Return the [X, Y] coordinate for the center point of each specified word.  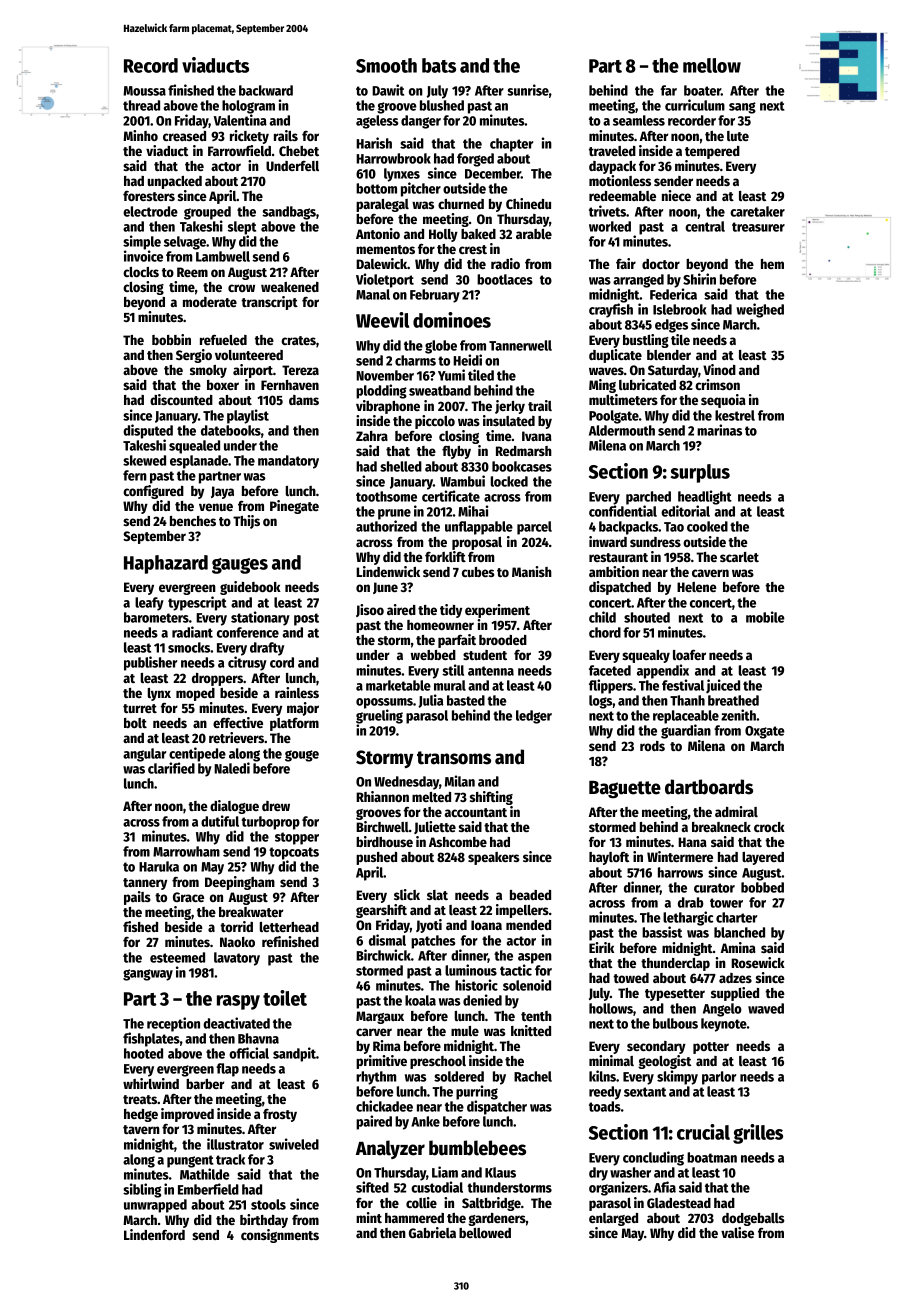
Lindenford [154, 1234]
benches [193, 521]
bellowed [485, 1233]
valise [737, 1232]
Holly [443, 235]
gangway [148, 975]
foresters [149, 196]
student [485, 655]
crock [769, 827]
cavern [710, 573]
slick [407, 894]
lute [738, 136]
